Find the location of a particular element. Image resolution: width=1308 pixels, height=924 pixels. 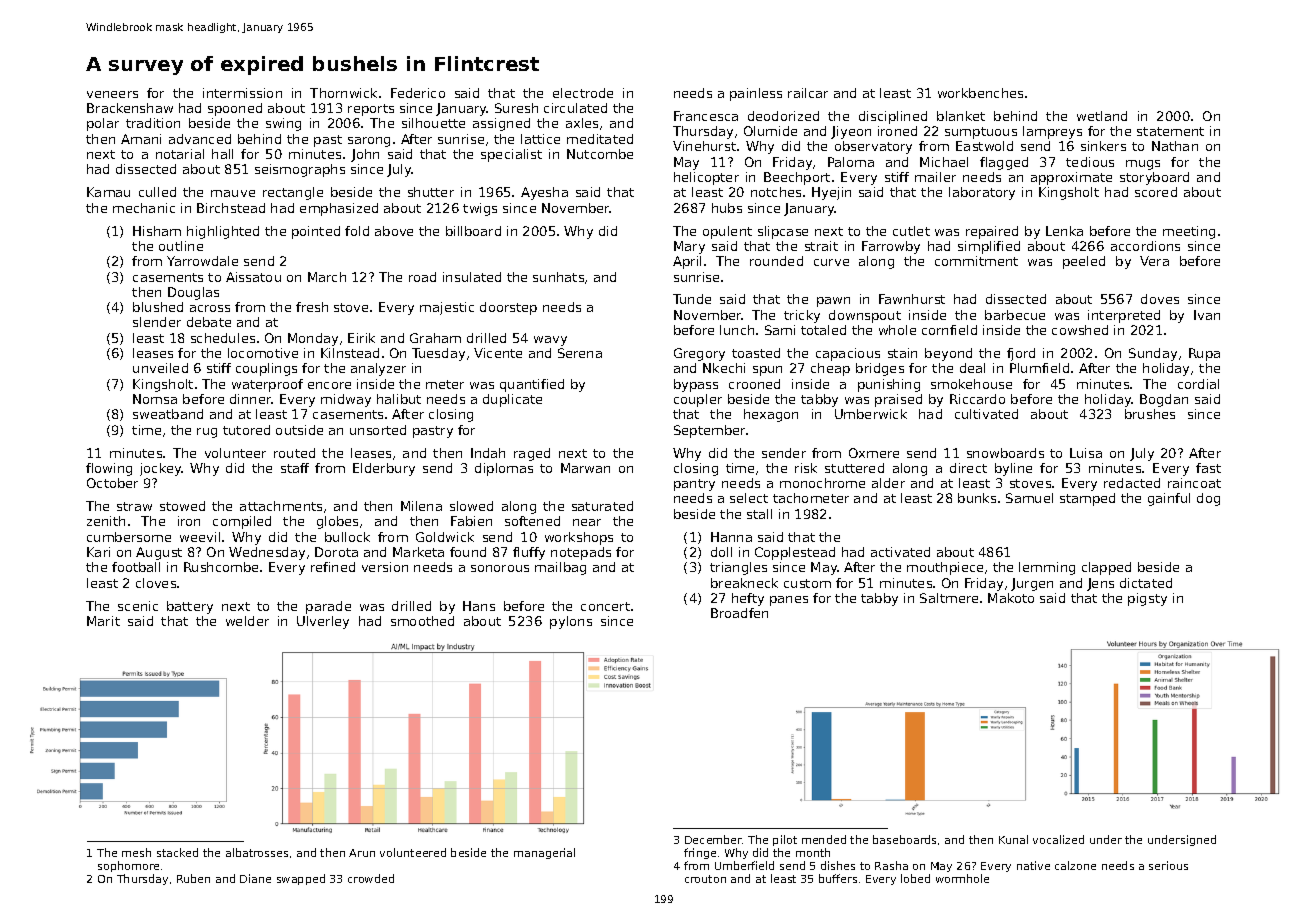

crowded is located at coordinates (371, 878).
